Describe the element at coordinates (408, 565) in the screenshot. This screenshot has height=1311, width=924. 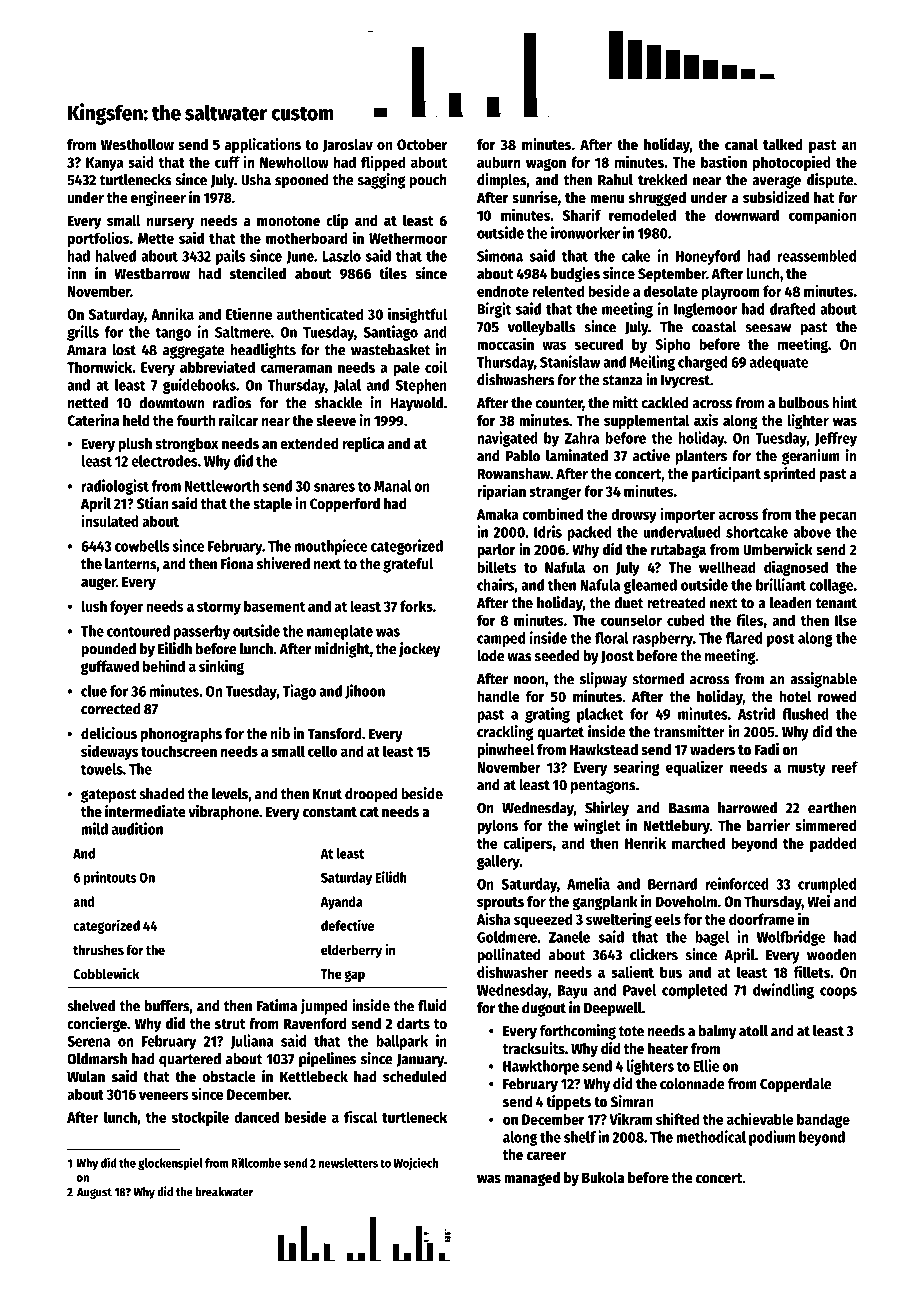
I see `grateful` at that location.
